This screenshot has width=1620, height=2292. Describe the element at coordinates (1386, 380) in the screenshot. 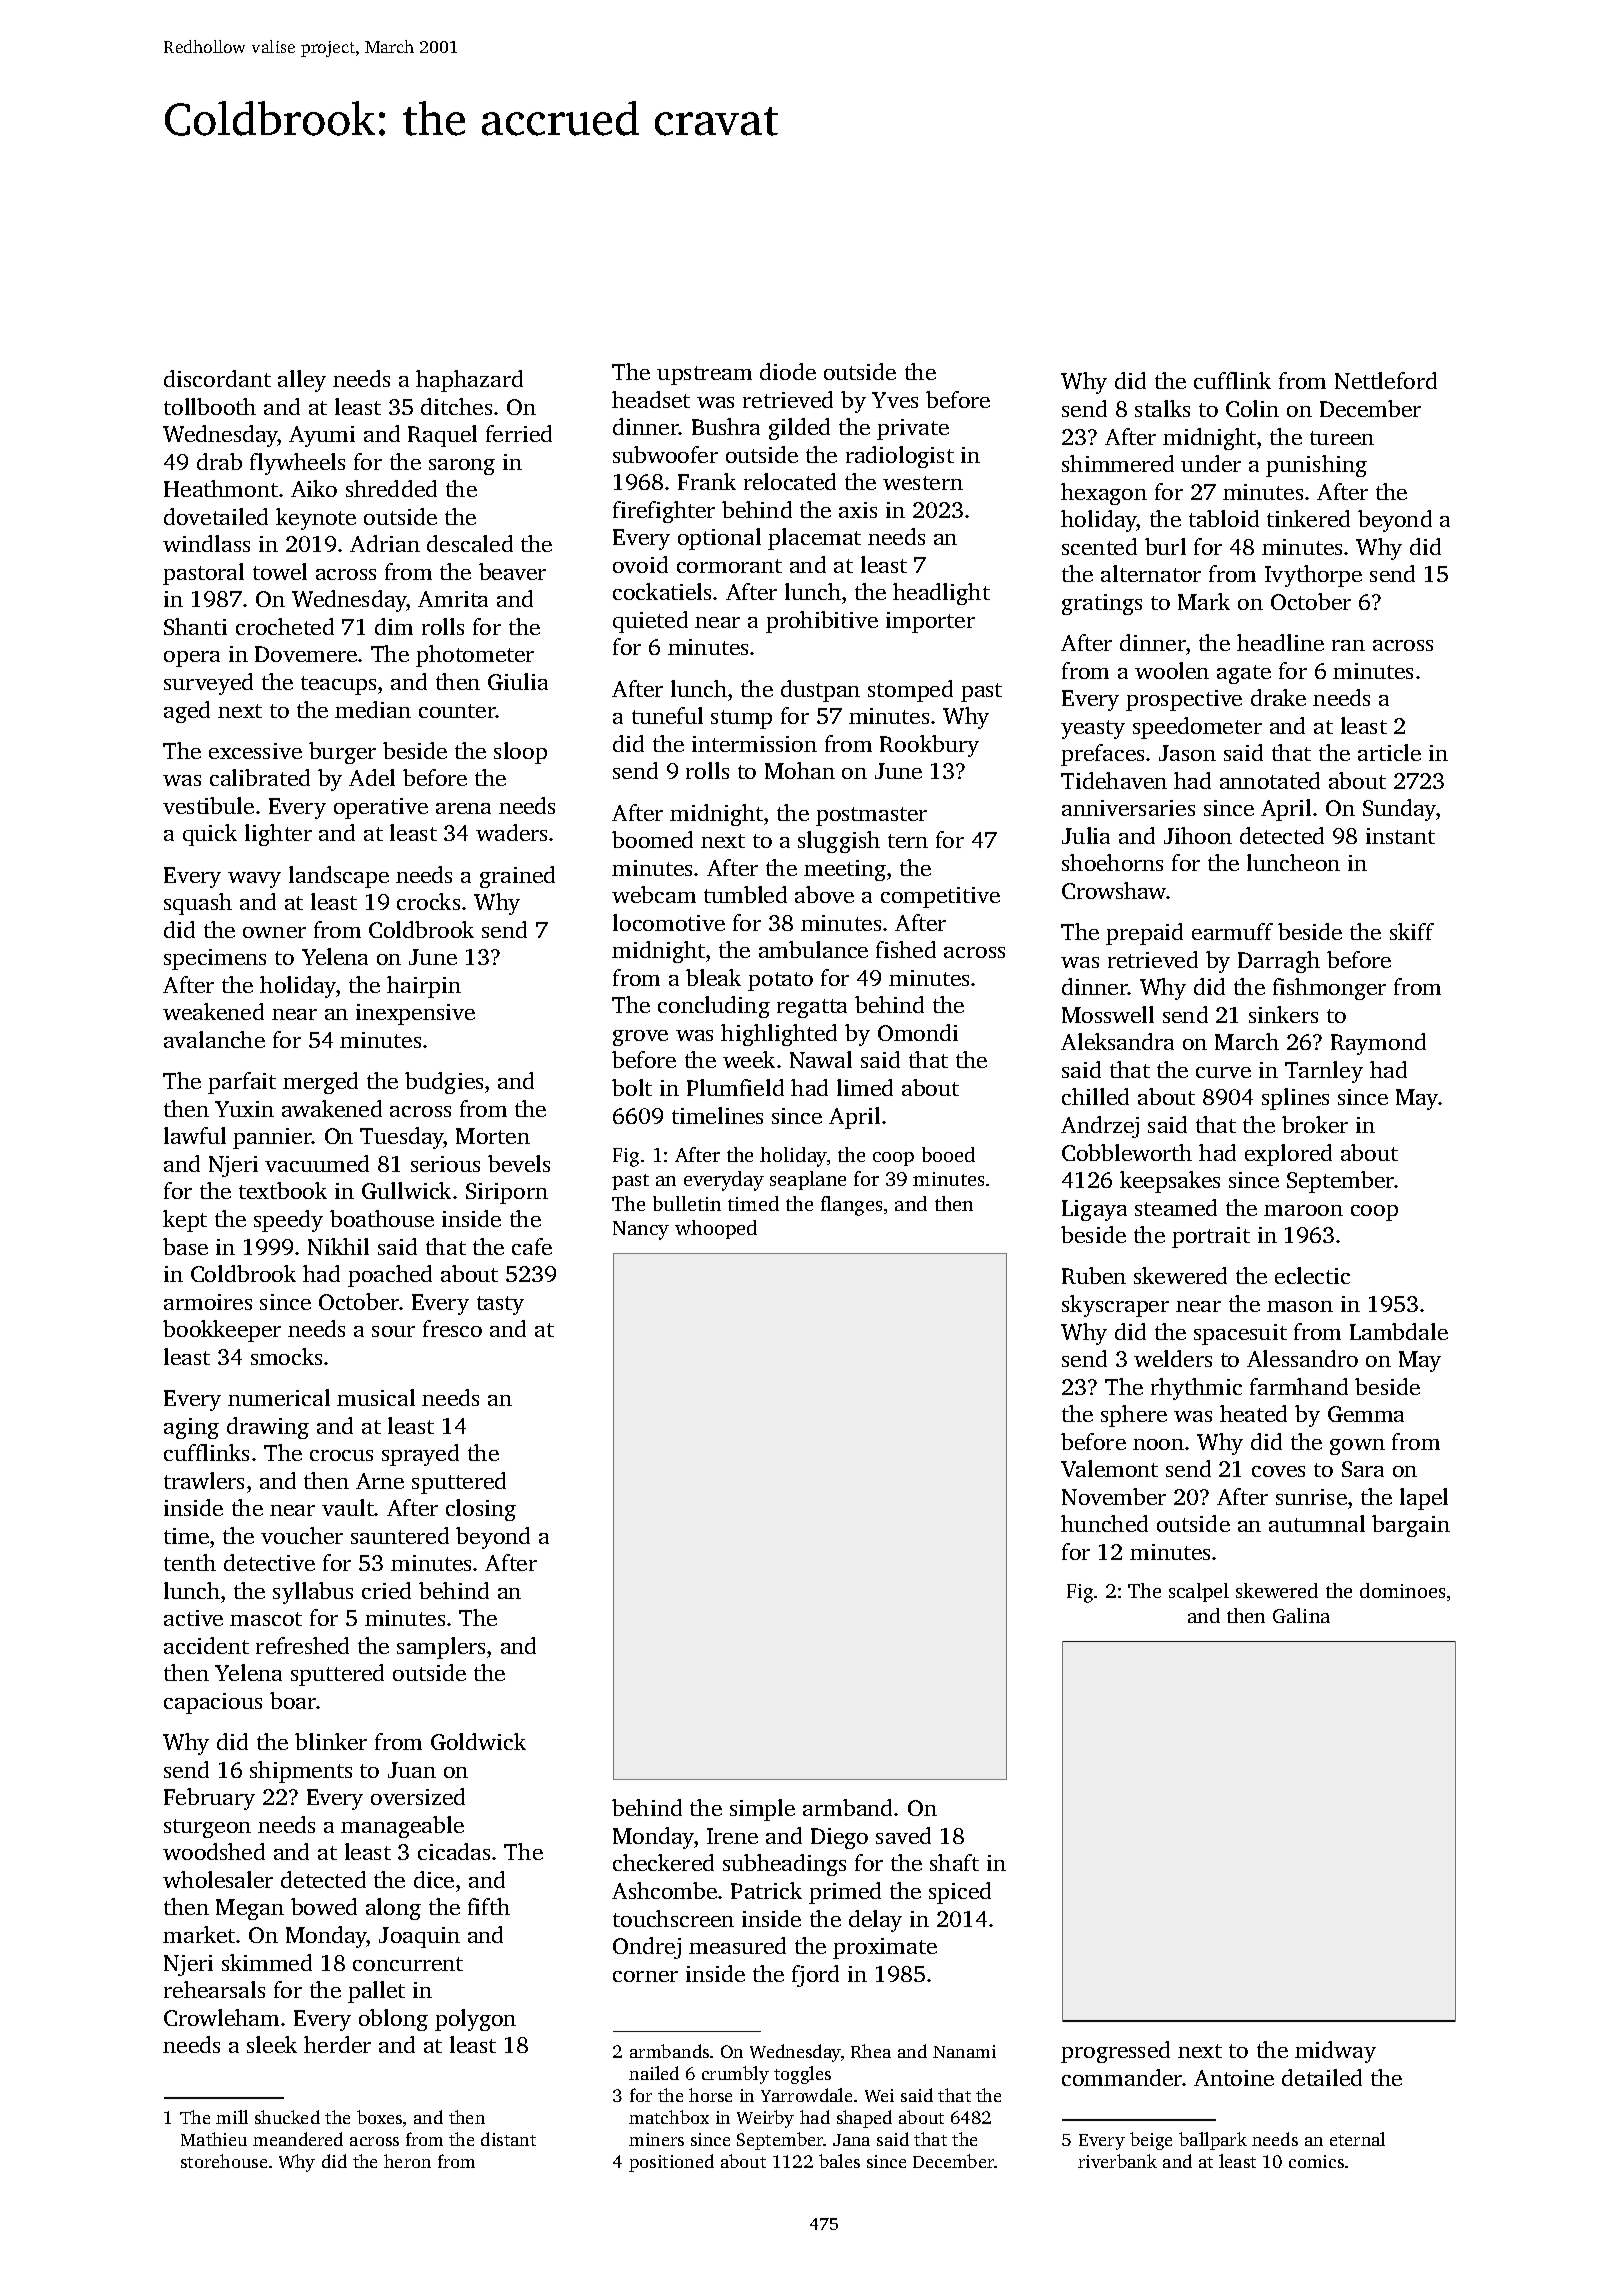

I see `Nettleford` at that location.
